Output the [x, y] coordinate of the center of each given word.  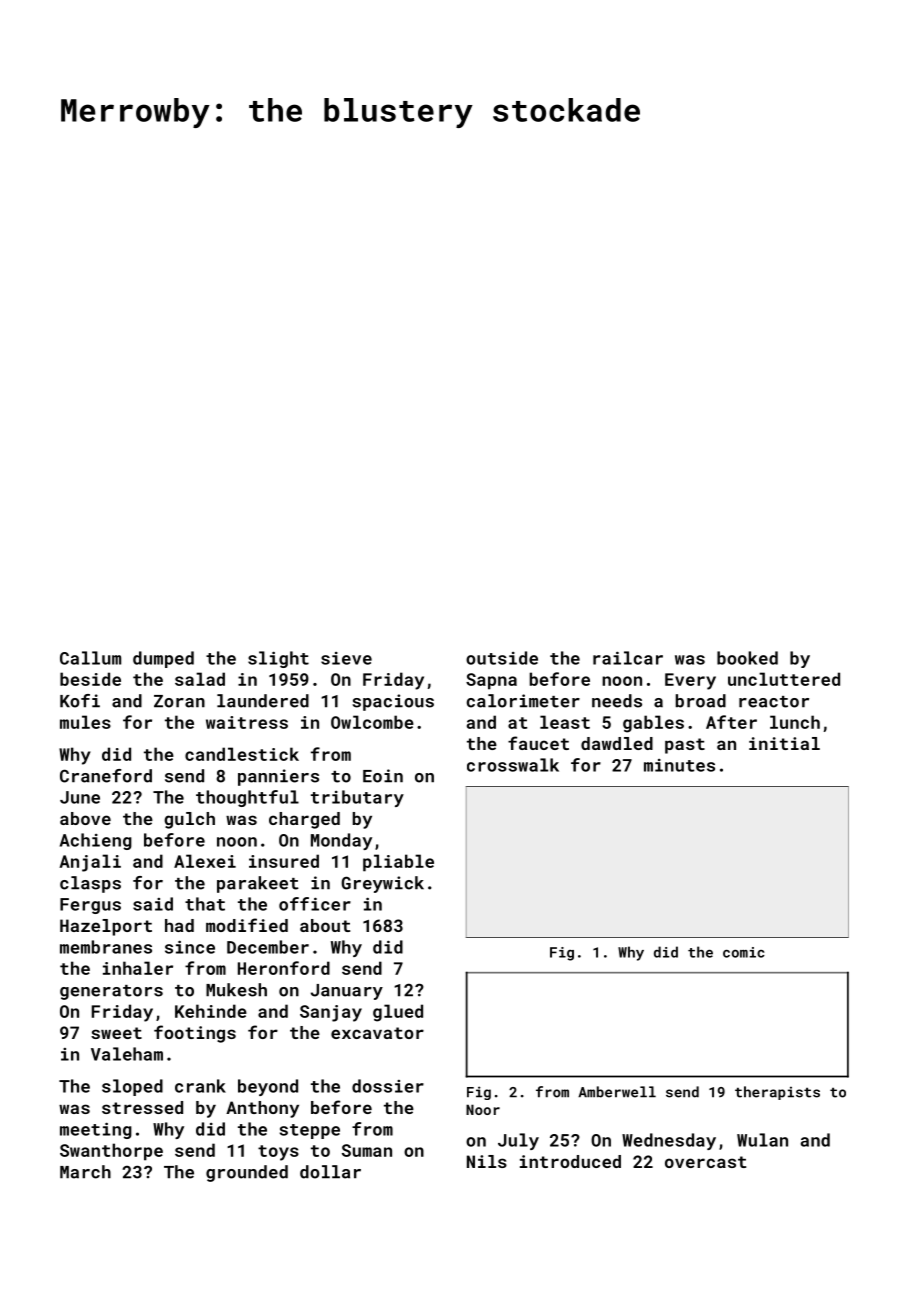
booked [747, 658]
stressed [142, 1107]
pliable [398, 863]
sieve [346, 658]
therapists [777, 1093]
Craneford [106, 776]
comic [744, 952]
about [325, 925]
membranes [106, 947]
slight [278, 659]
